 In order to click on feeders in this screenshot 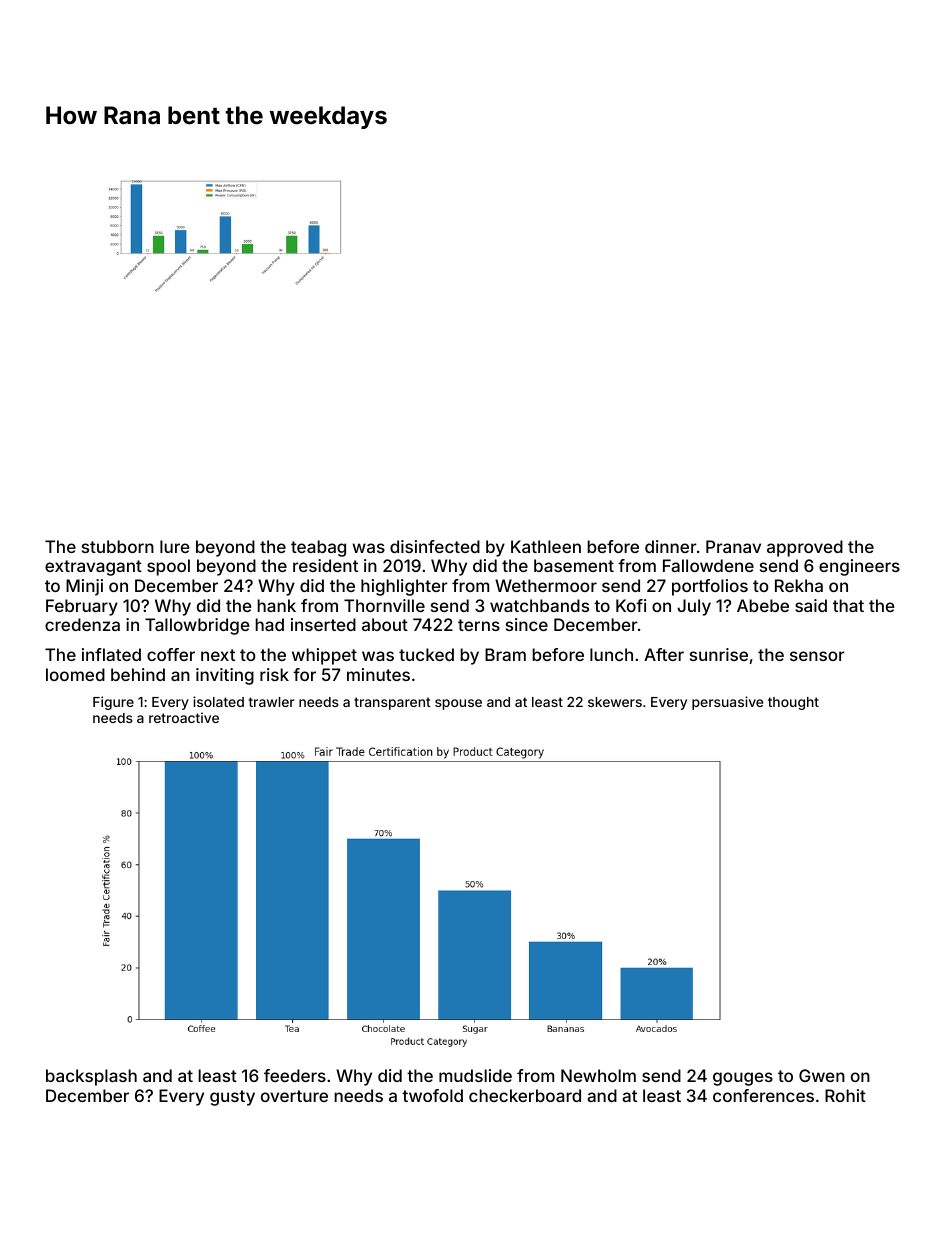, I will do `click(295, 1075)`.
